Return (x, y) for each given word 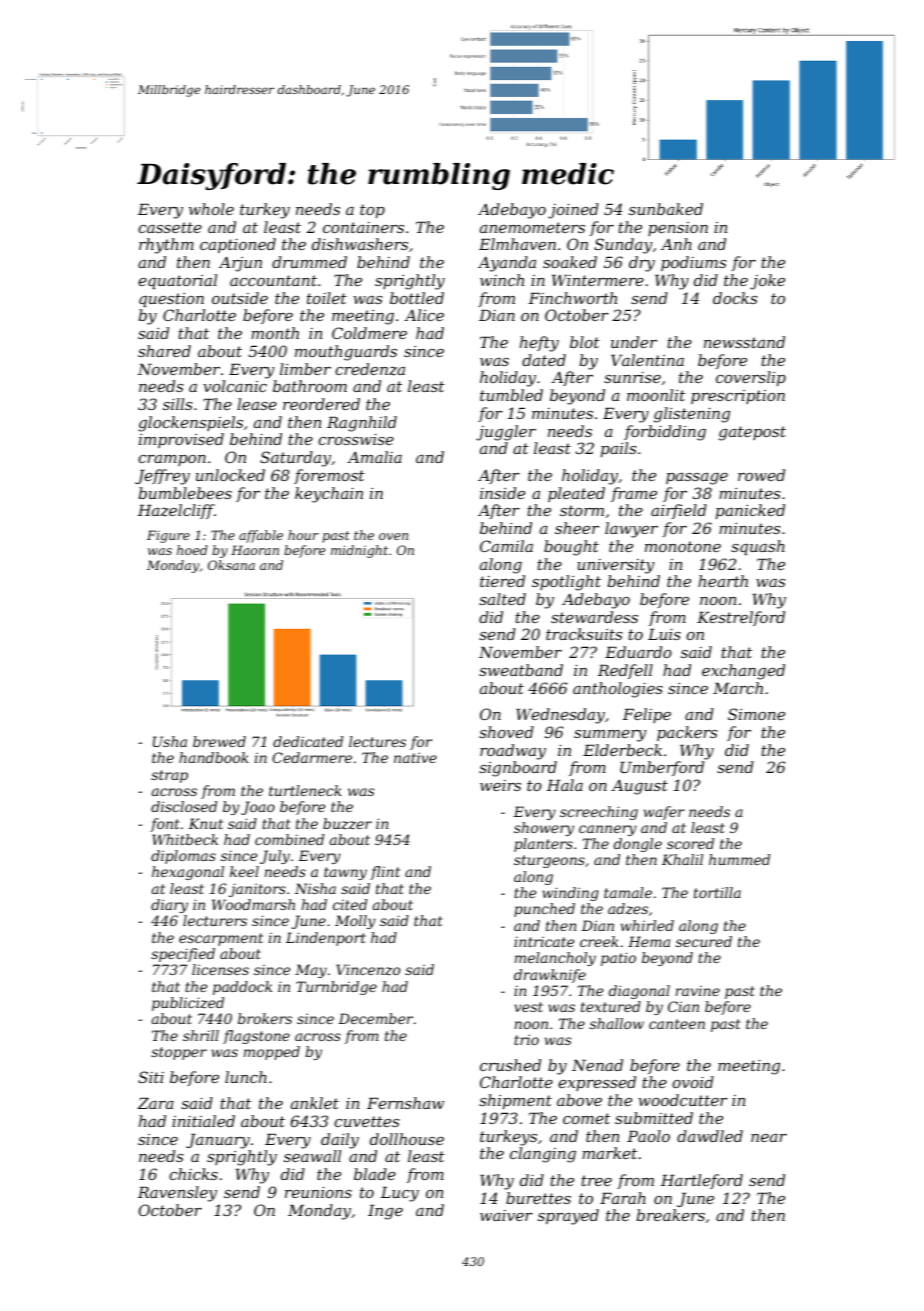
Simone (756, 714)
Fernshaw (405, 1103)
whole (211, 209)
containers (363, 227)
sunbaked (666, 209)
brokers (265, 1018)
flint (385, 873)
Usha (170, 741)
